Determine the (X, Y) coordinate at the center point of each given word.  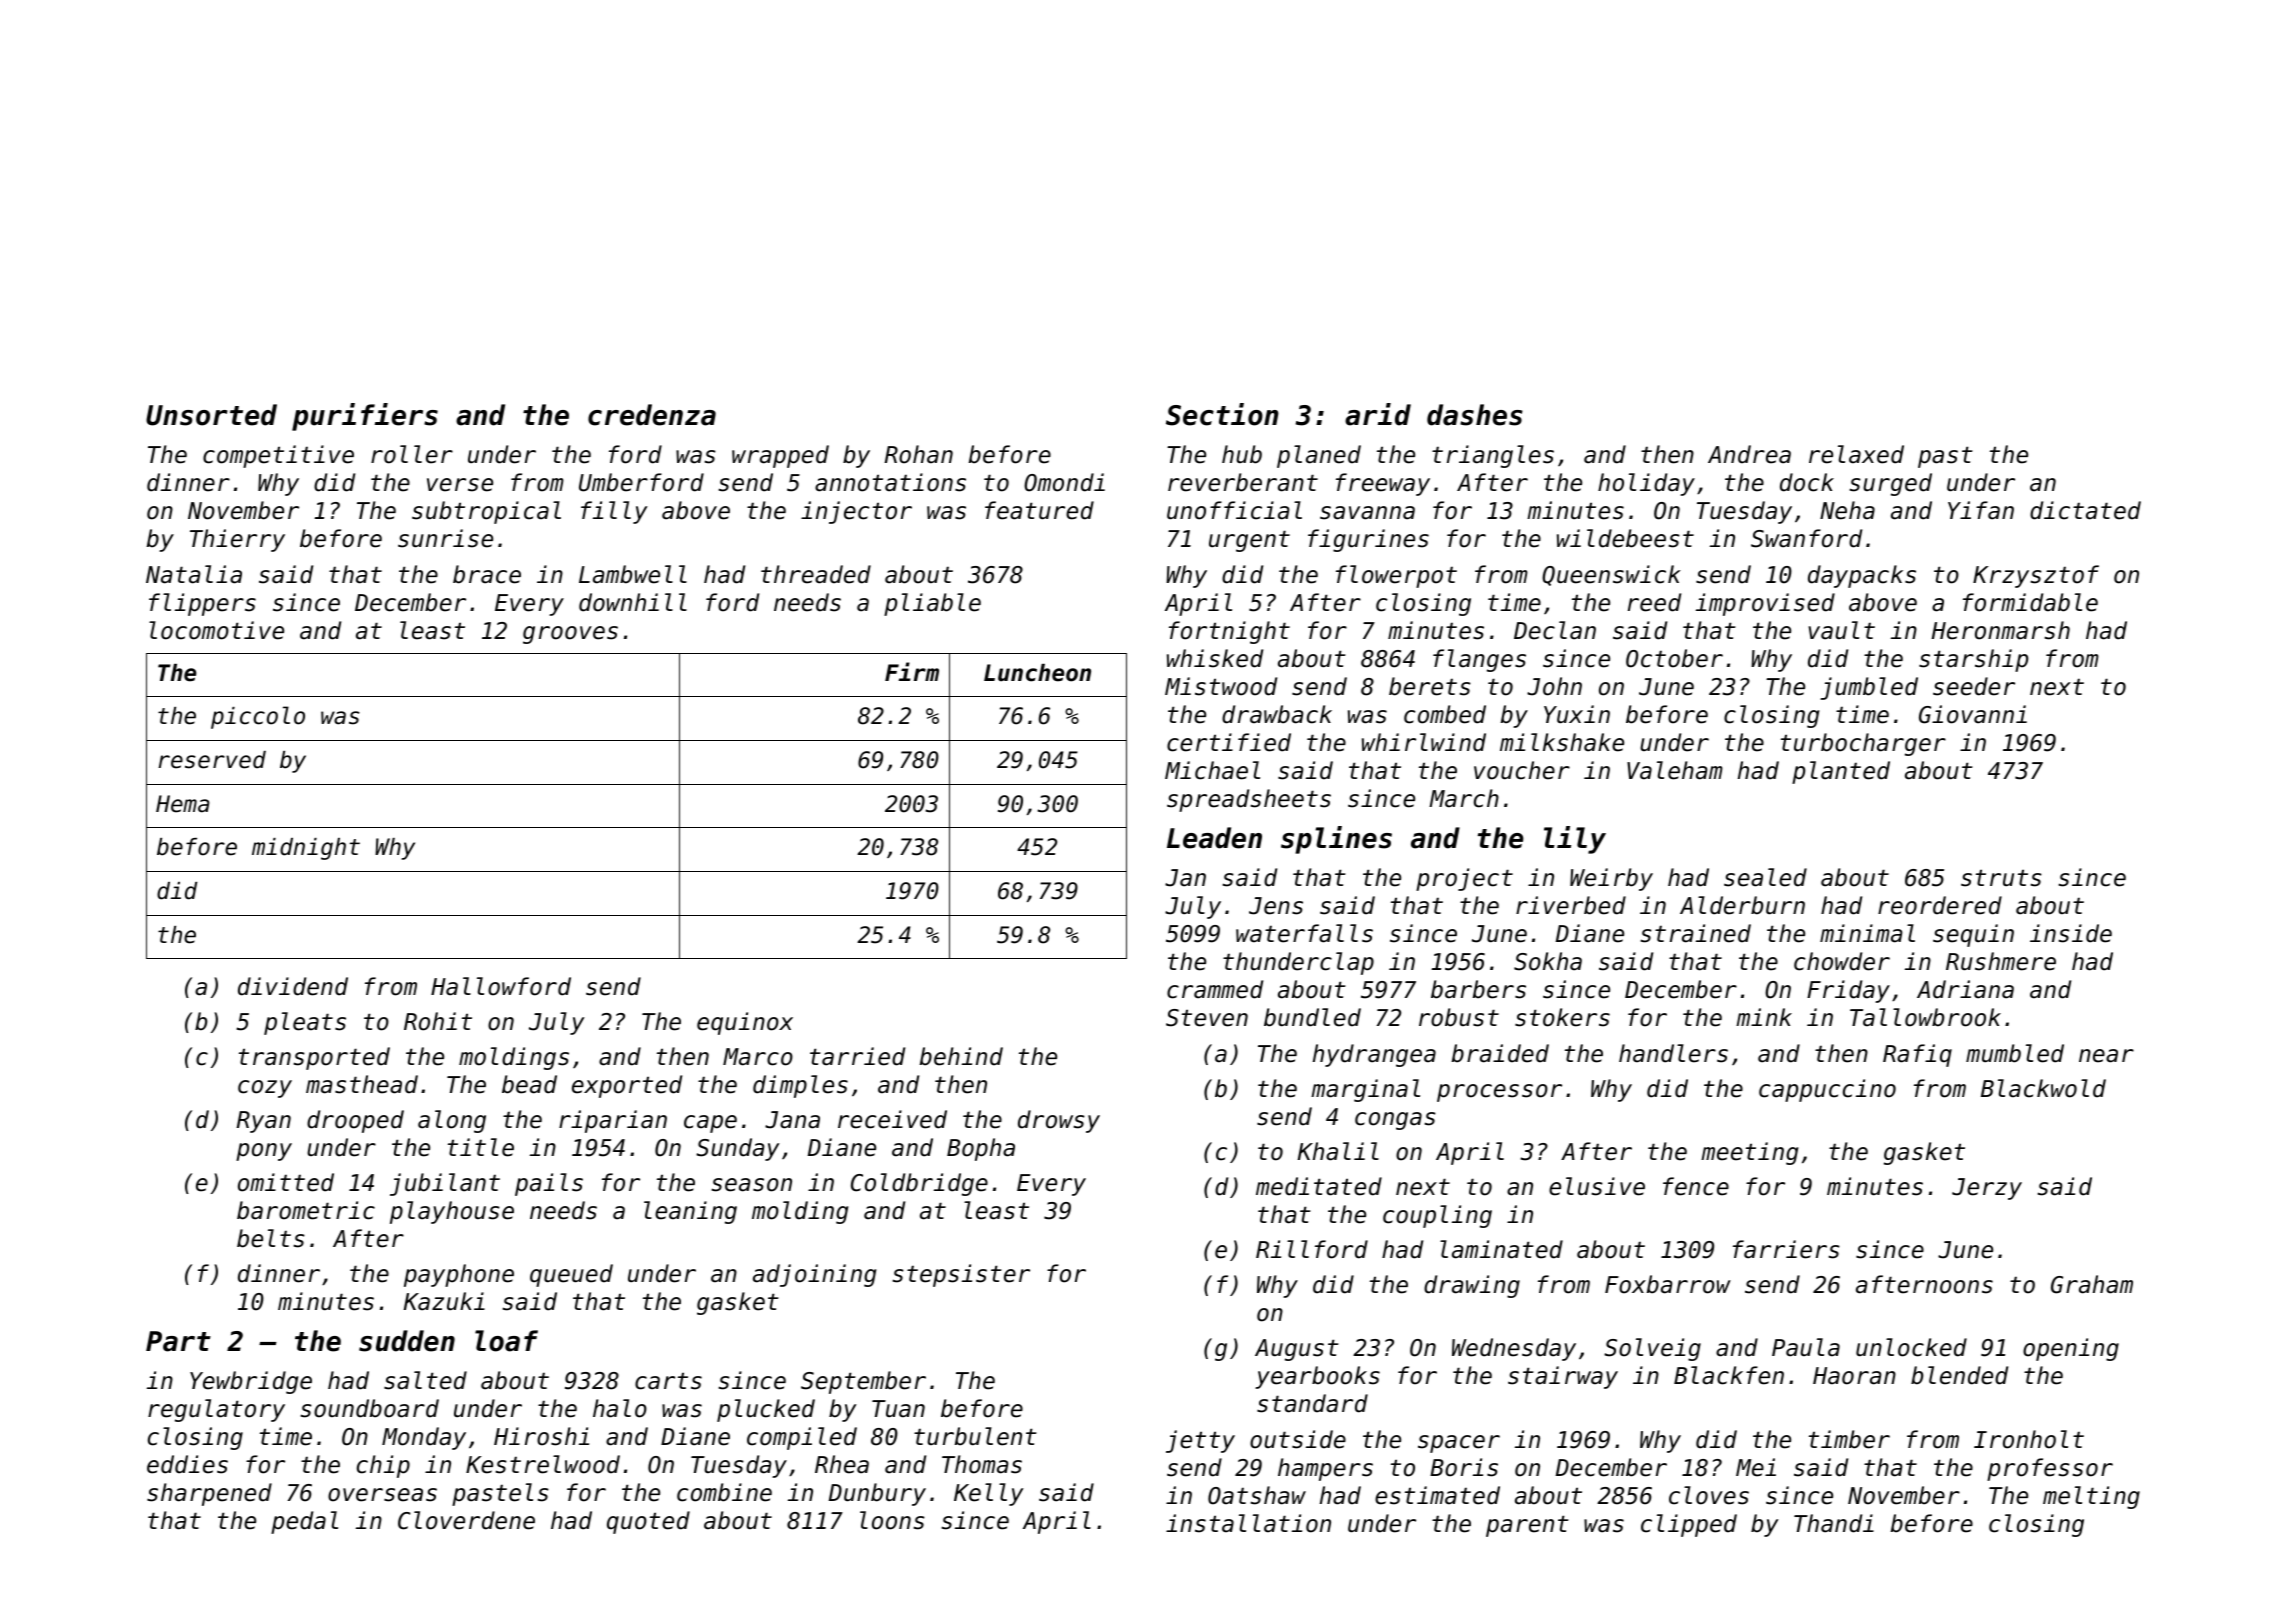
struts (2001, 878)
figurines (1368, 540)
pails (549, 1184)
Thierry (237, 540)
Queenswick (1611, 575)
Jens (1276, 906)
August (1297, 1350)
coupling (1437, 1216)
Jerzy (1987, 1189)
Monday (424, 1438)
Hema (183, 804)
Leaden (1214, 838)
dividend (293, 986)
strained (1696, 933)
